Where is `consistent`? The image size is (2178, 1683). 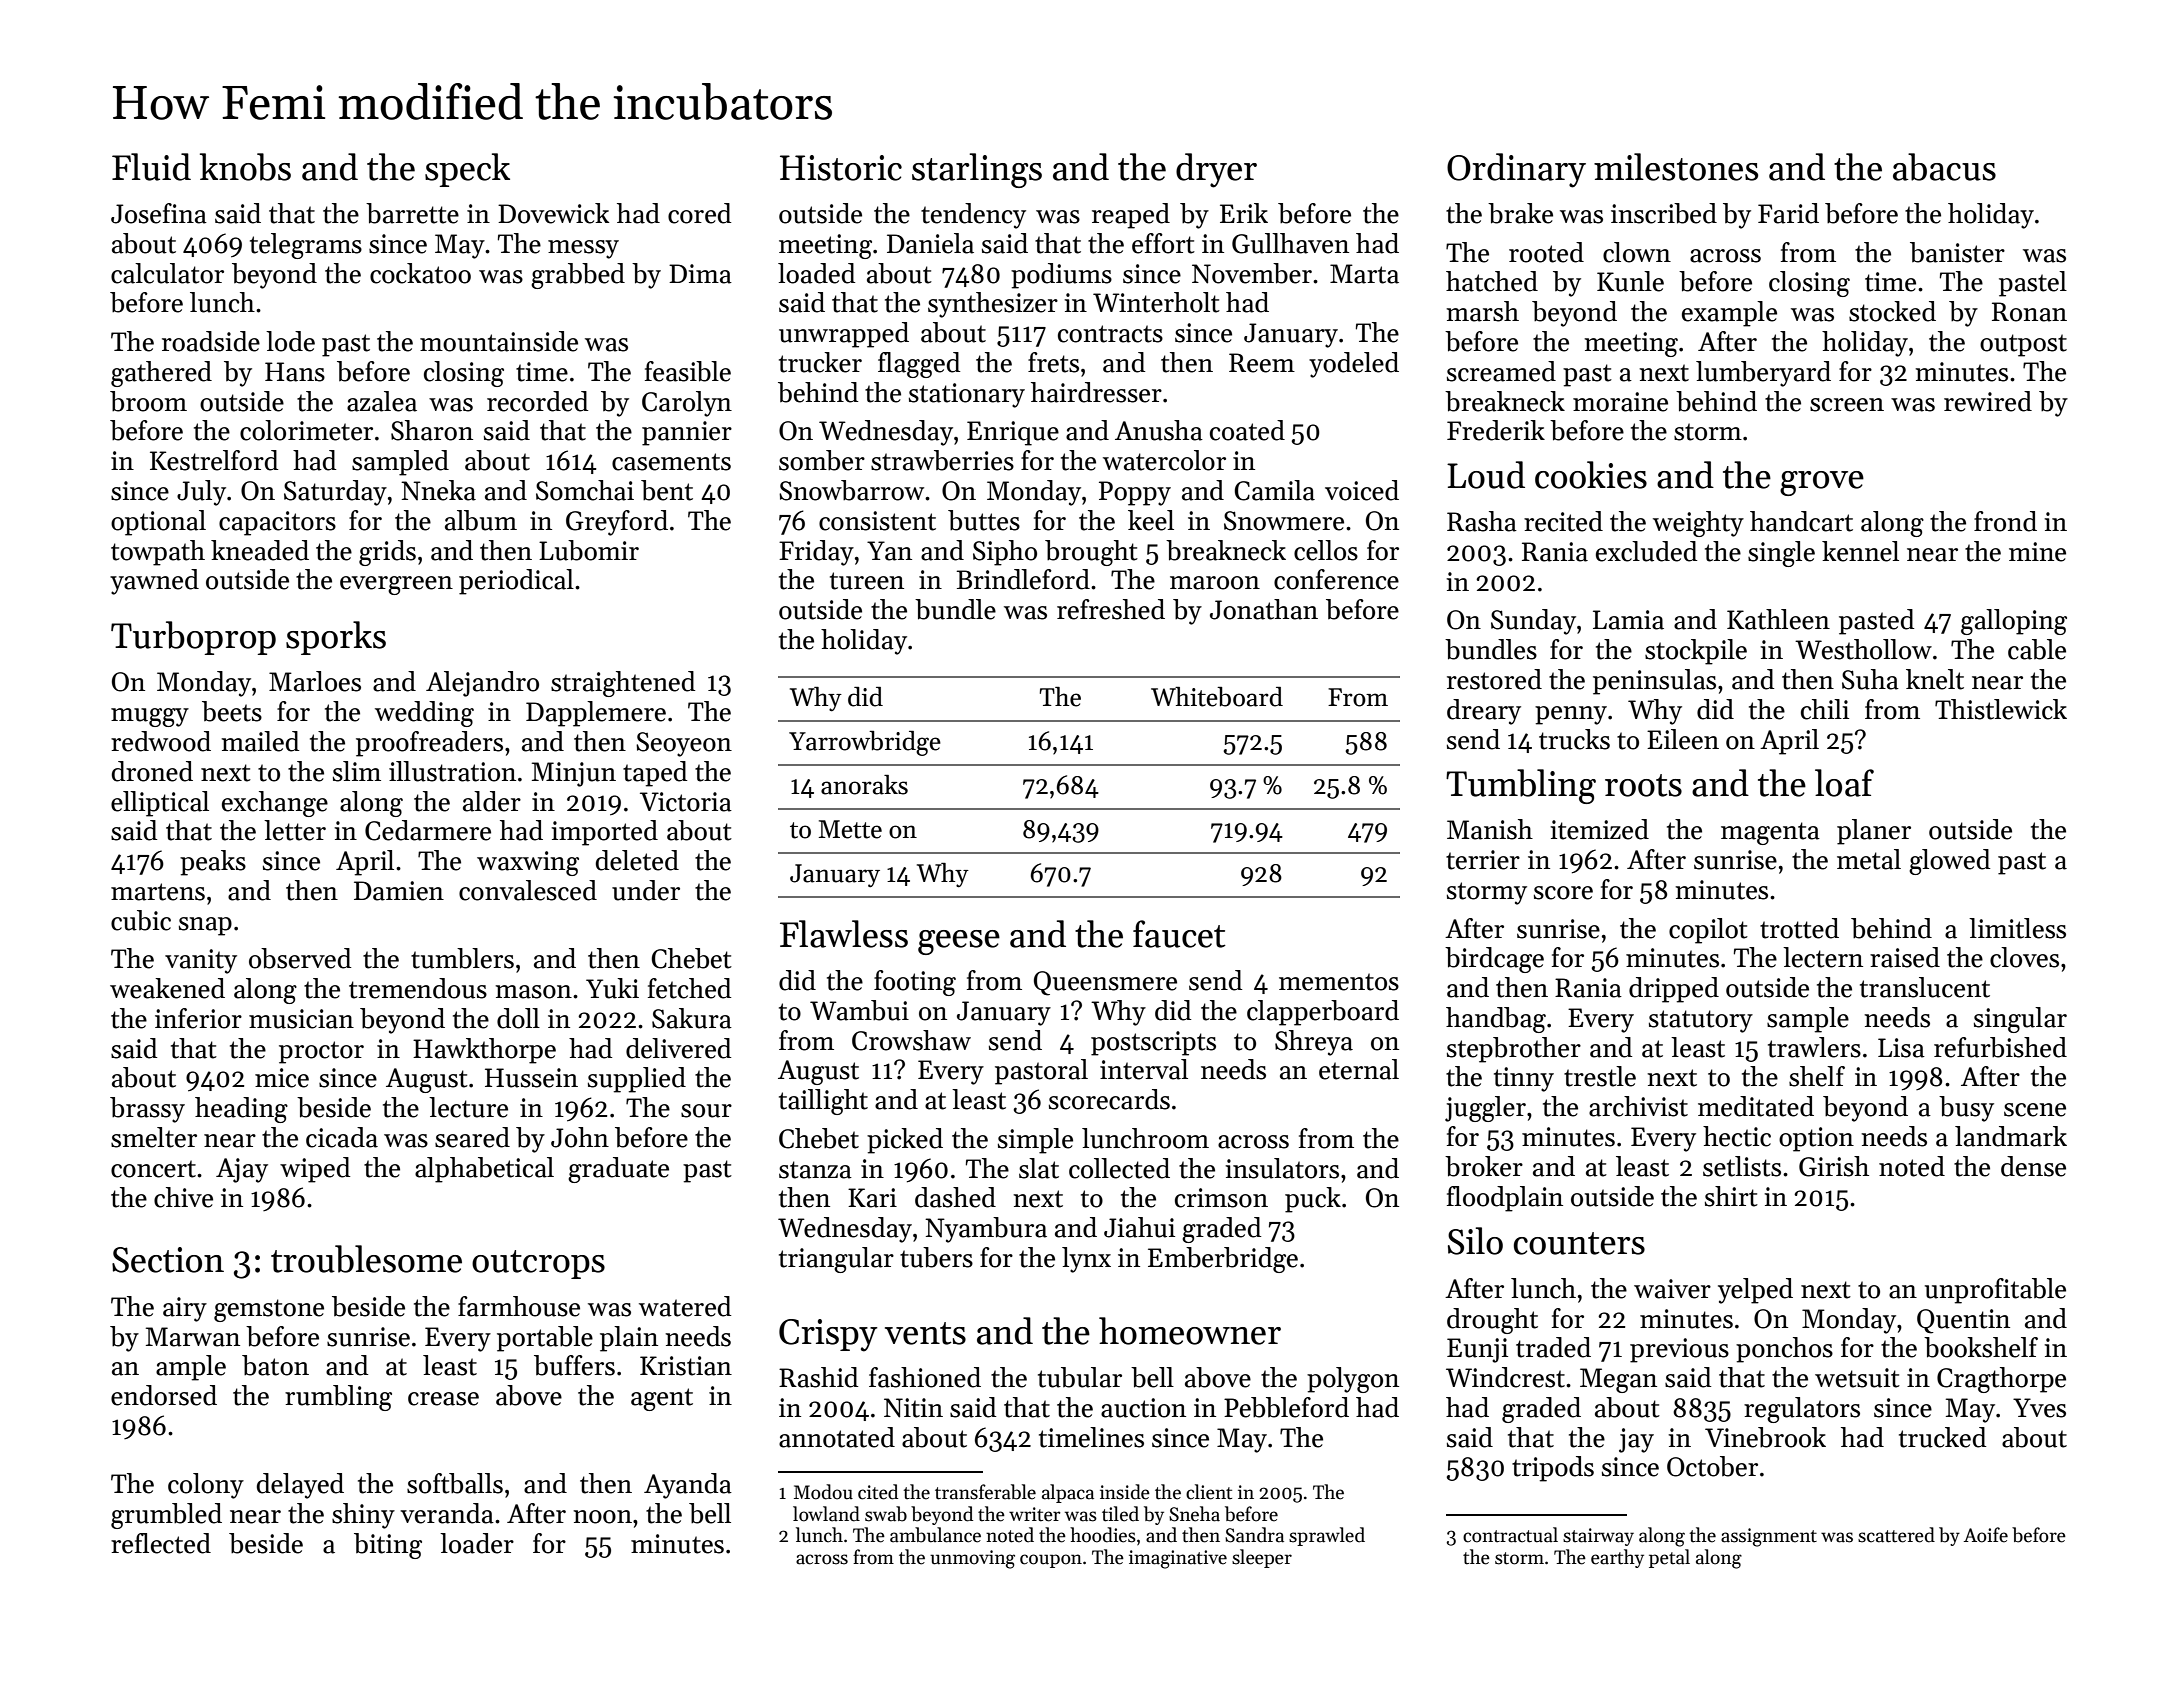
consistent is located at coordinates (877, 521).
